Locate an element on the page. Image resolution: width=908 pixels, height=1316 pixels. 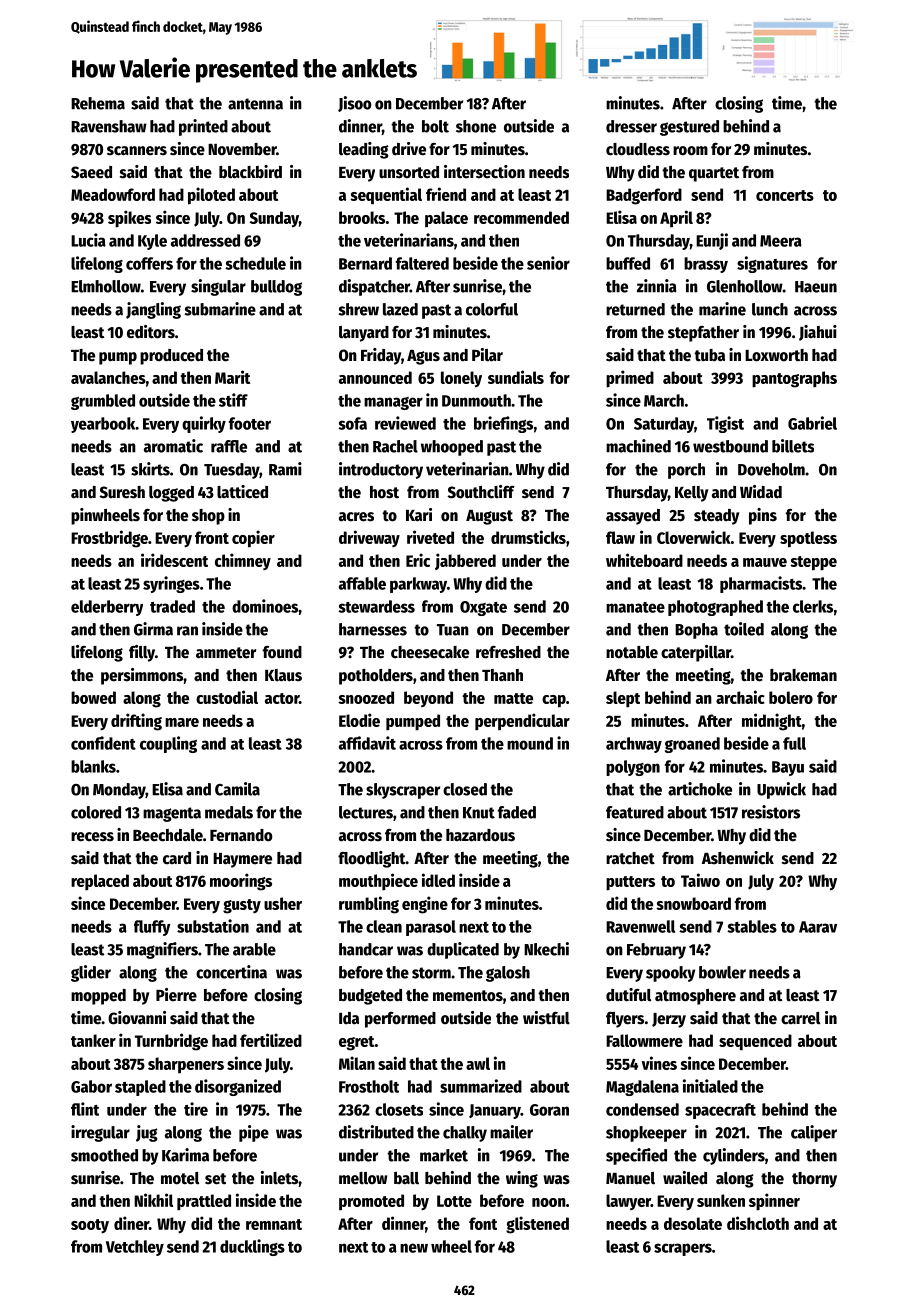
Haymere is located at coordinates (242, 860).
